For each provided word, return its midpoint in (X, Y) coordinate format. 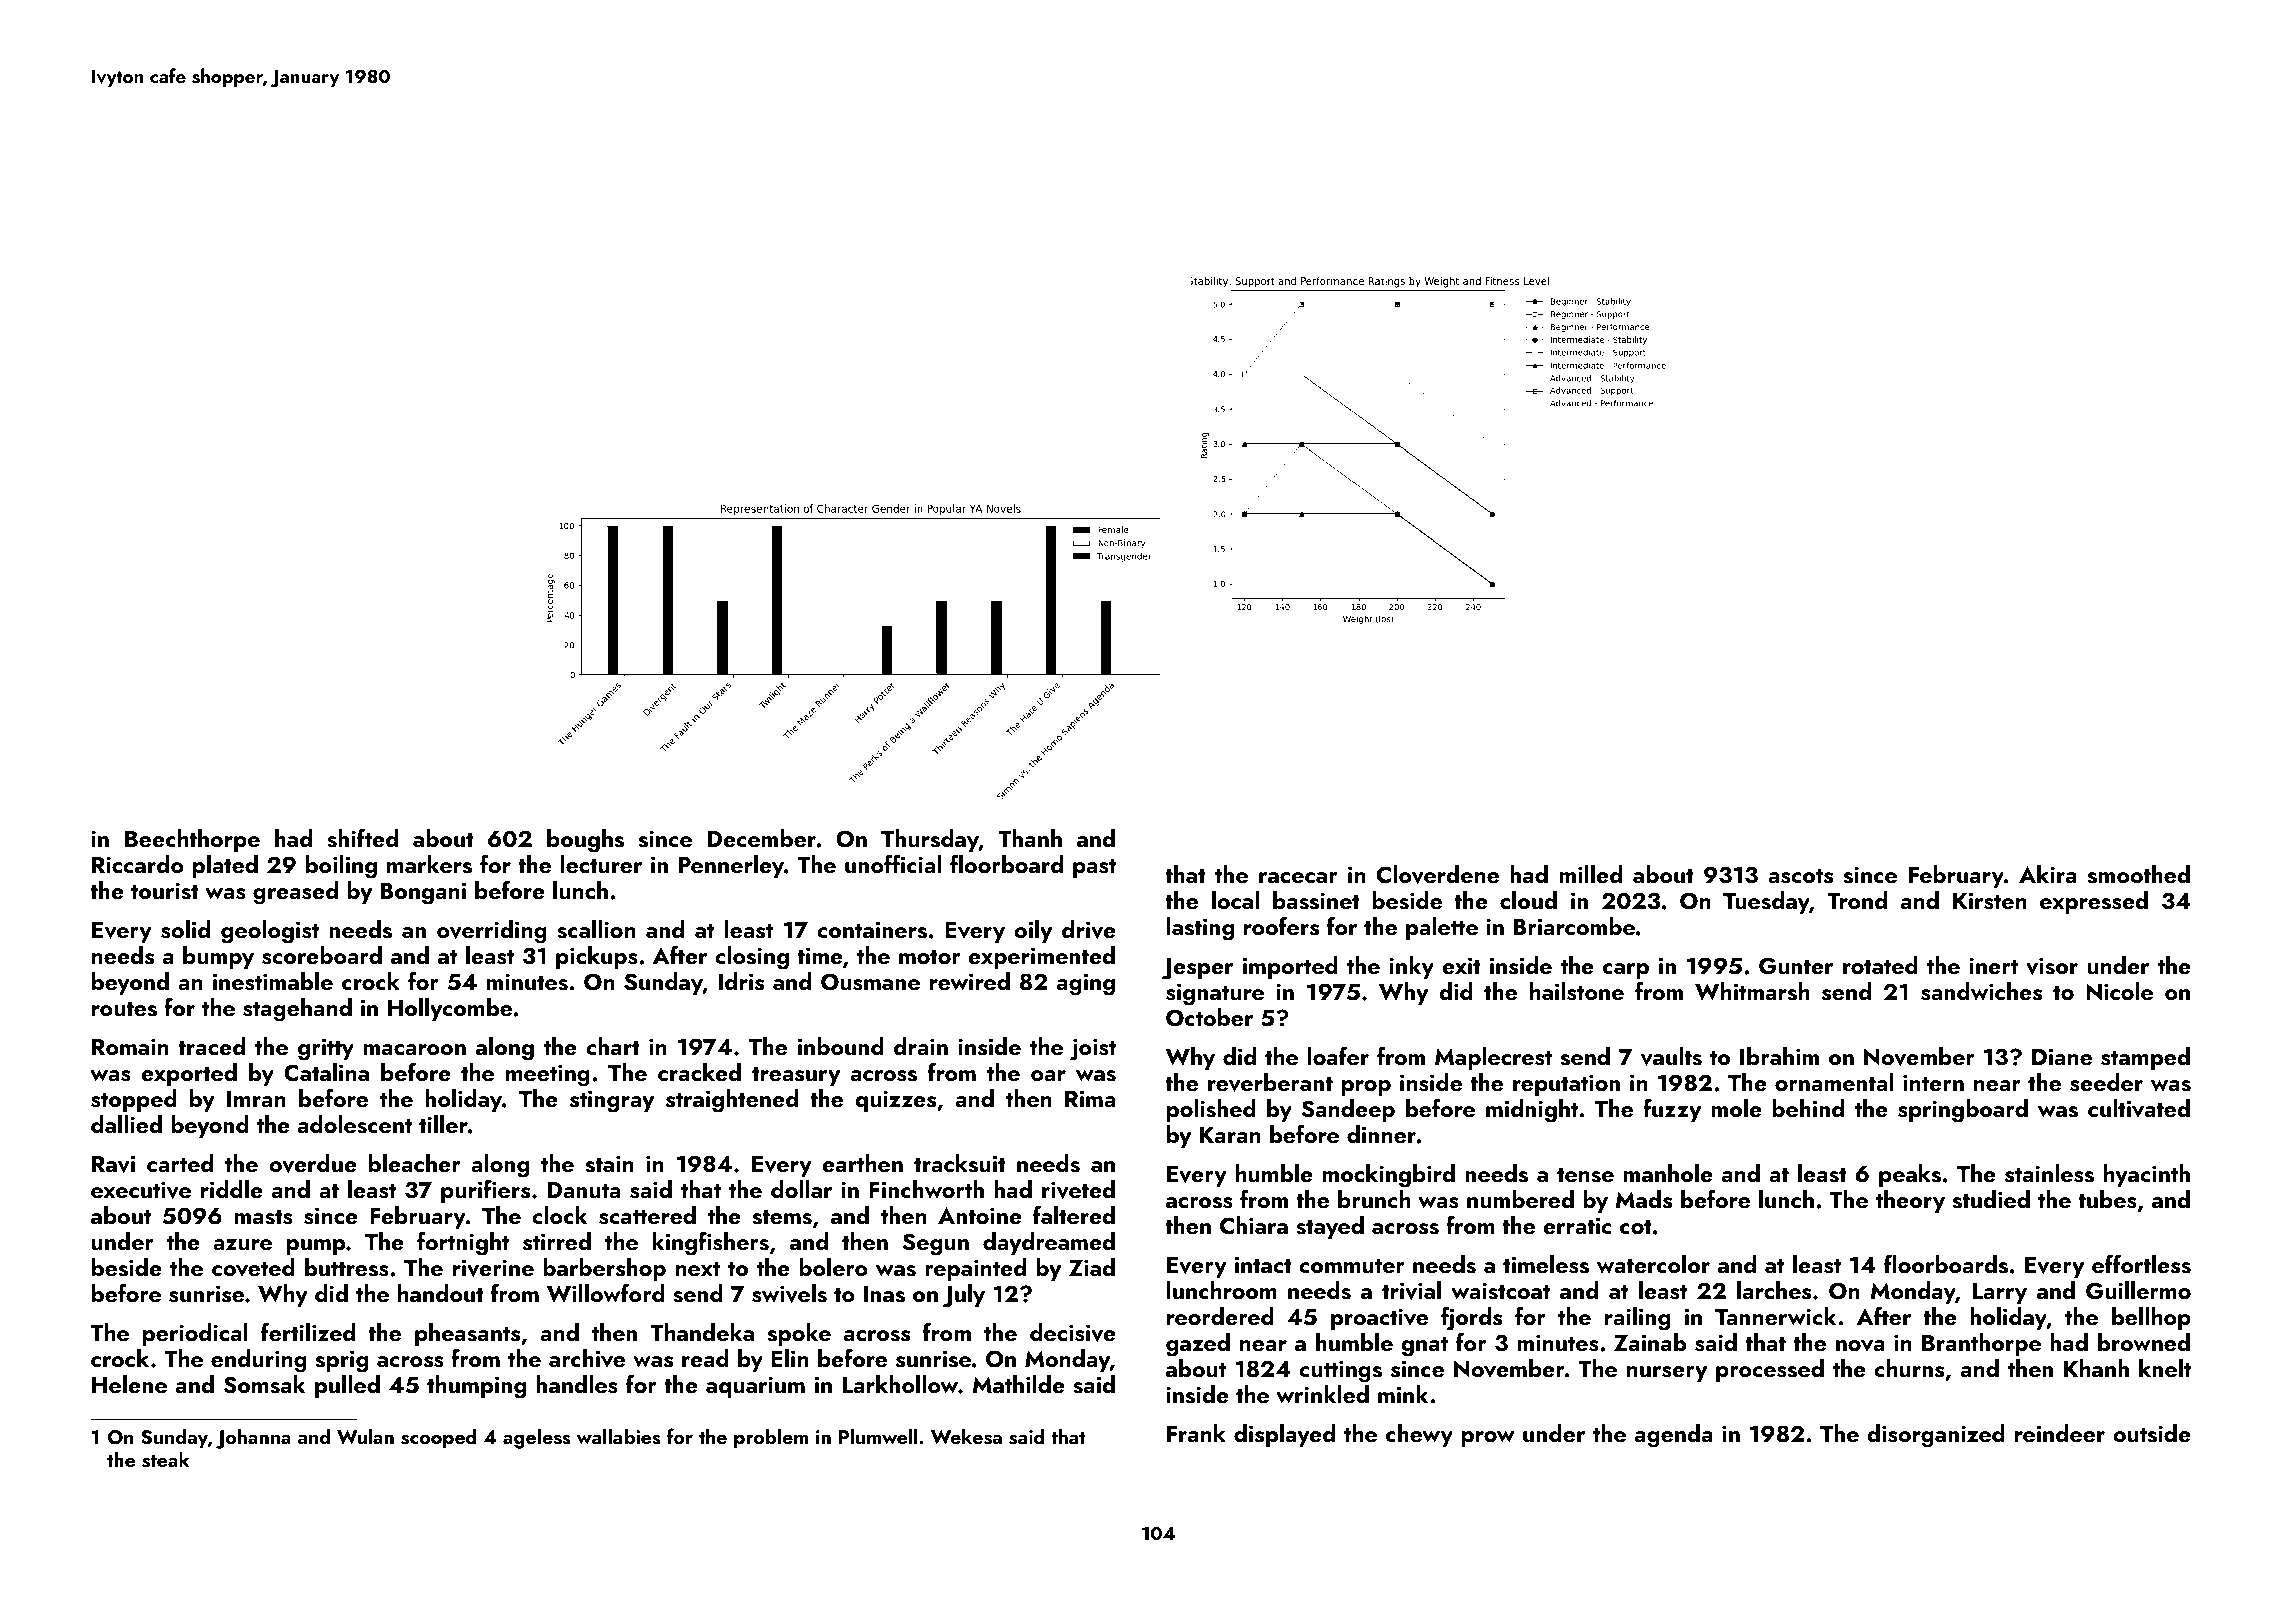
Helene (129, 1384)
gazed (1198, 1345)
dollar (801, 1189)
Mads (1644, 1199)
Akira (2048, 874)
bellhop (2151, 1318)
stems (782, 1217)
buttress (347, 1267)
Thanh (1030, 838)
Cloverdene (1438, 874)
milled (1590, 874)
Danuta (583, 1190)
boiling (341, 867)
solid (185, 929)
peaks (1910, 1175)
